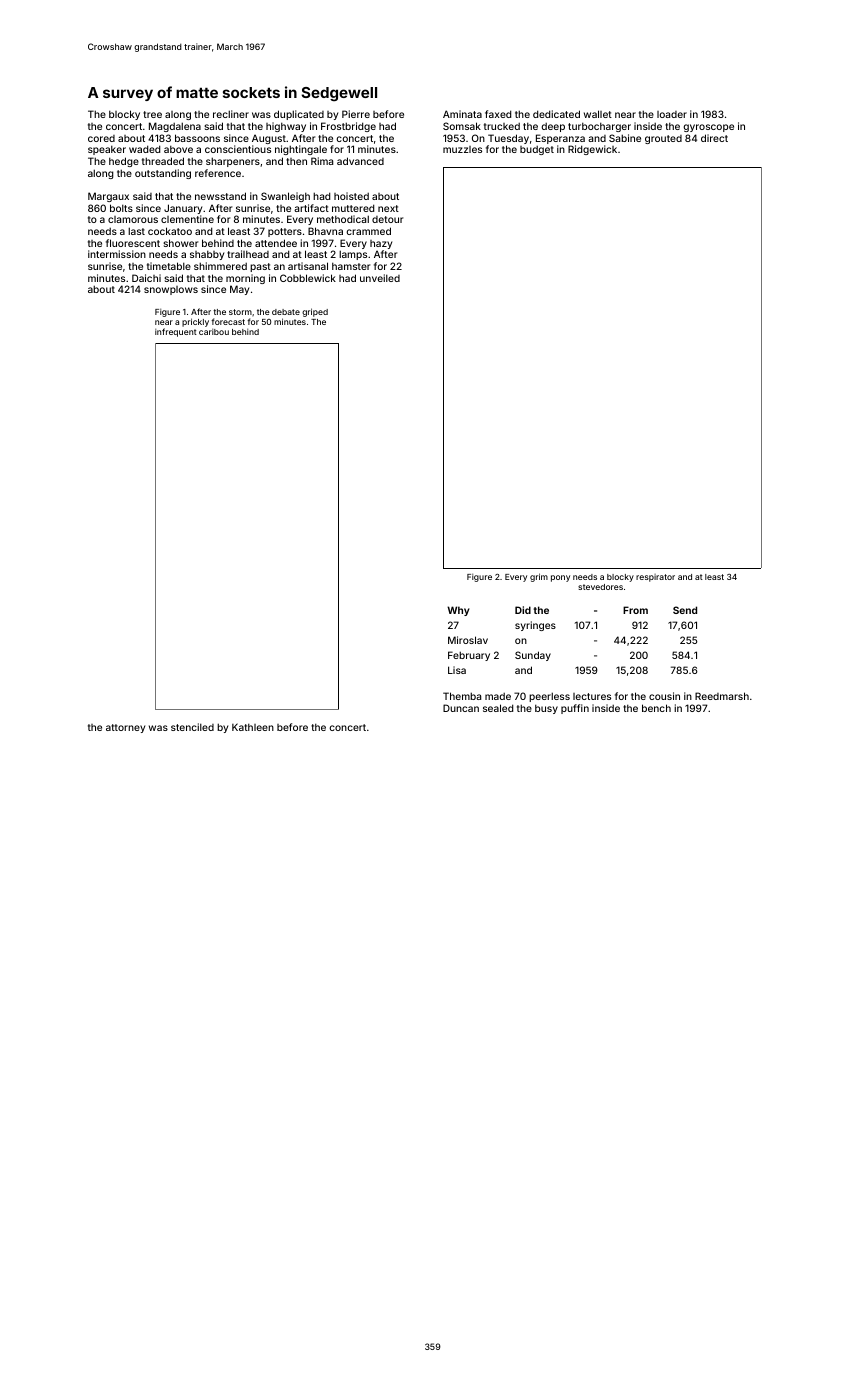 The image size is (849, 1400). What do you see at coordinates (380, 278) in the screenshot?
I see `unveiled` at bounding box center [380, 278].
